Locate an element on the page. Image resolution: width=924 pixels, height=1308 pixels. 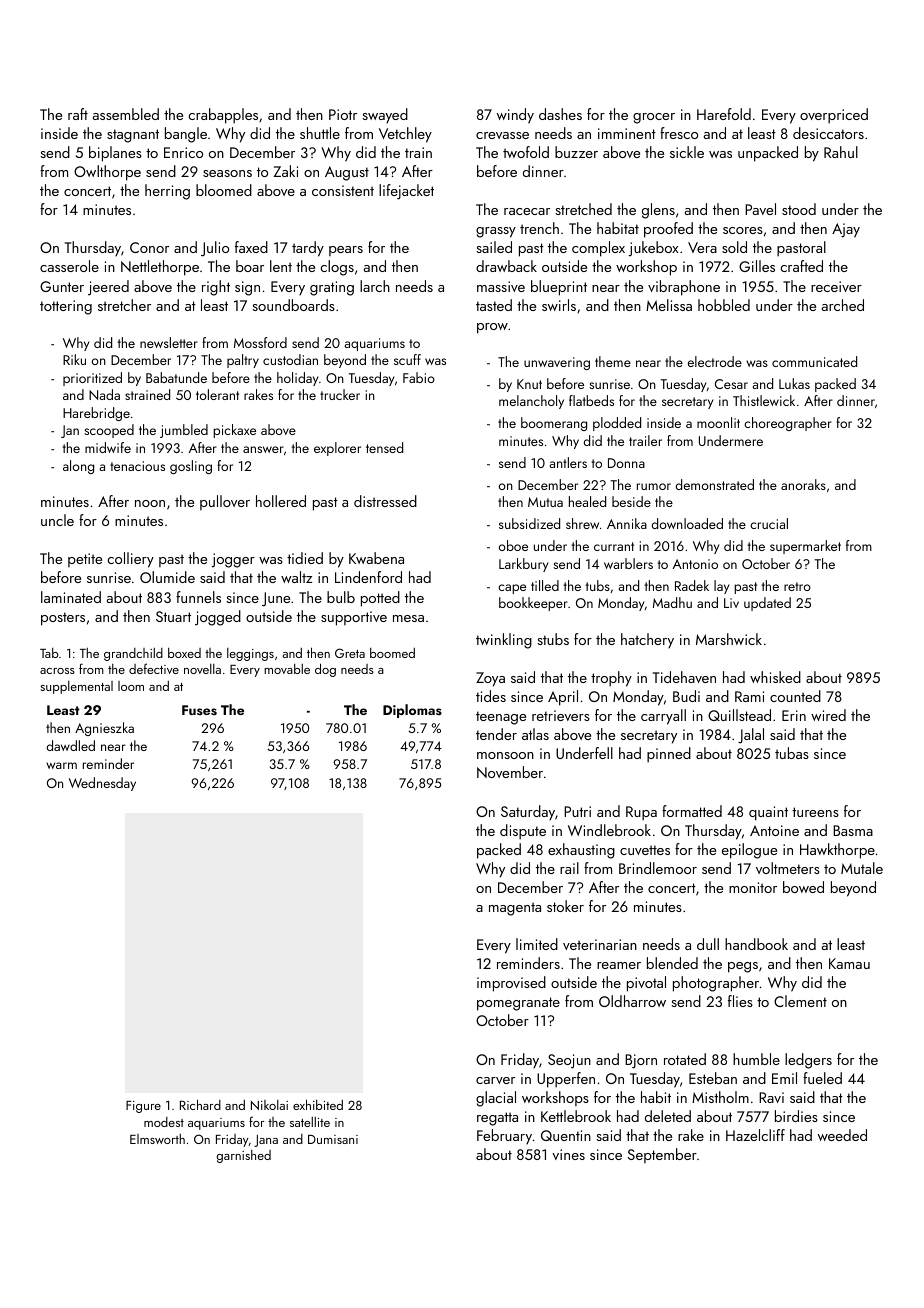
Budi is located at coordinates (686, 696).
